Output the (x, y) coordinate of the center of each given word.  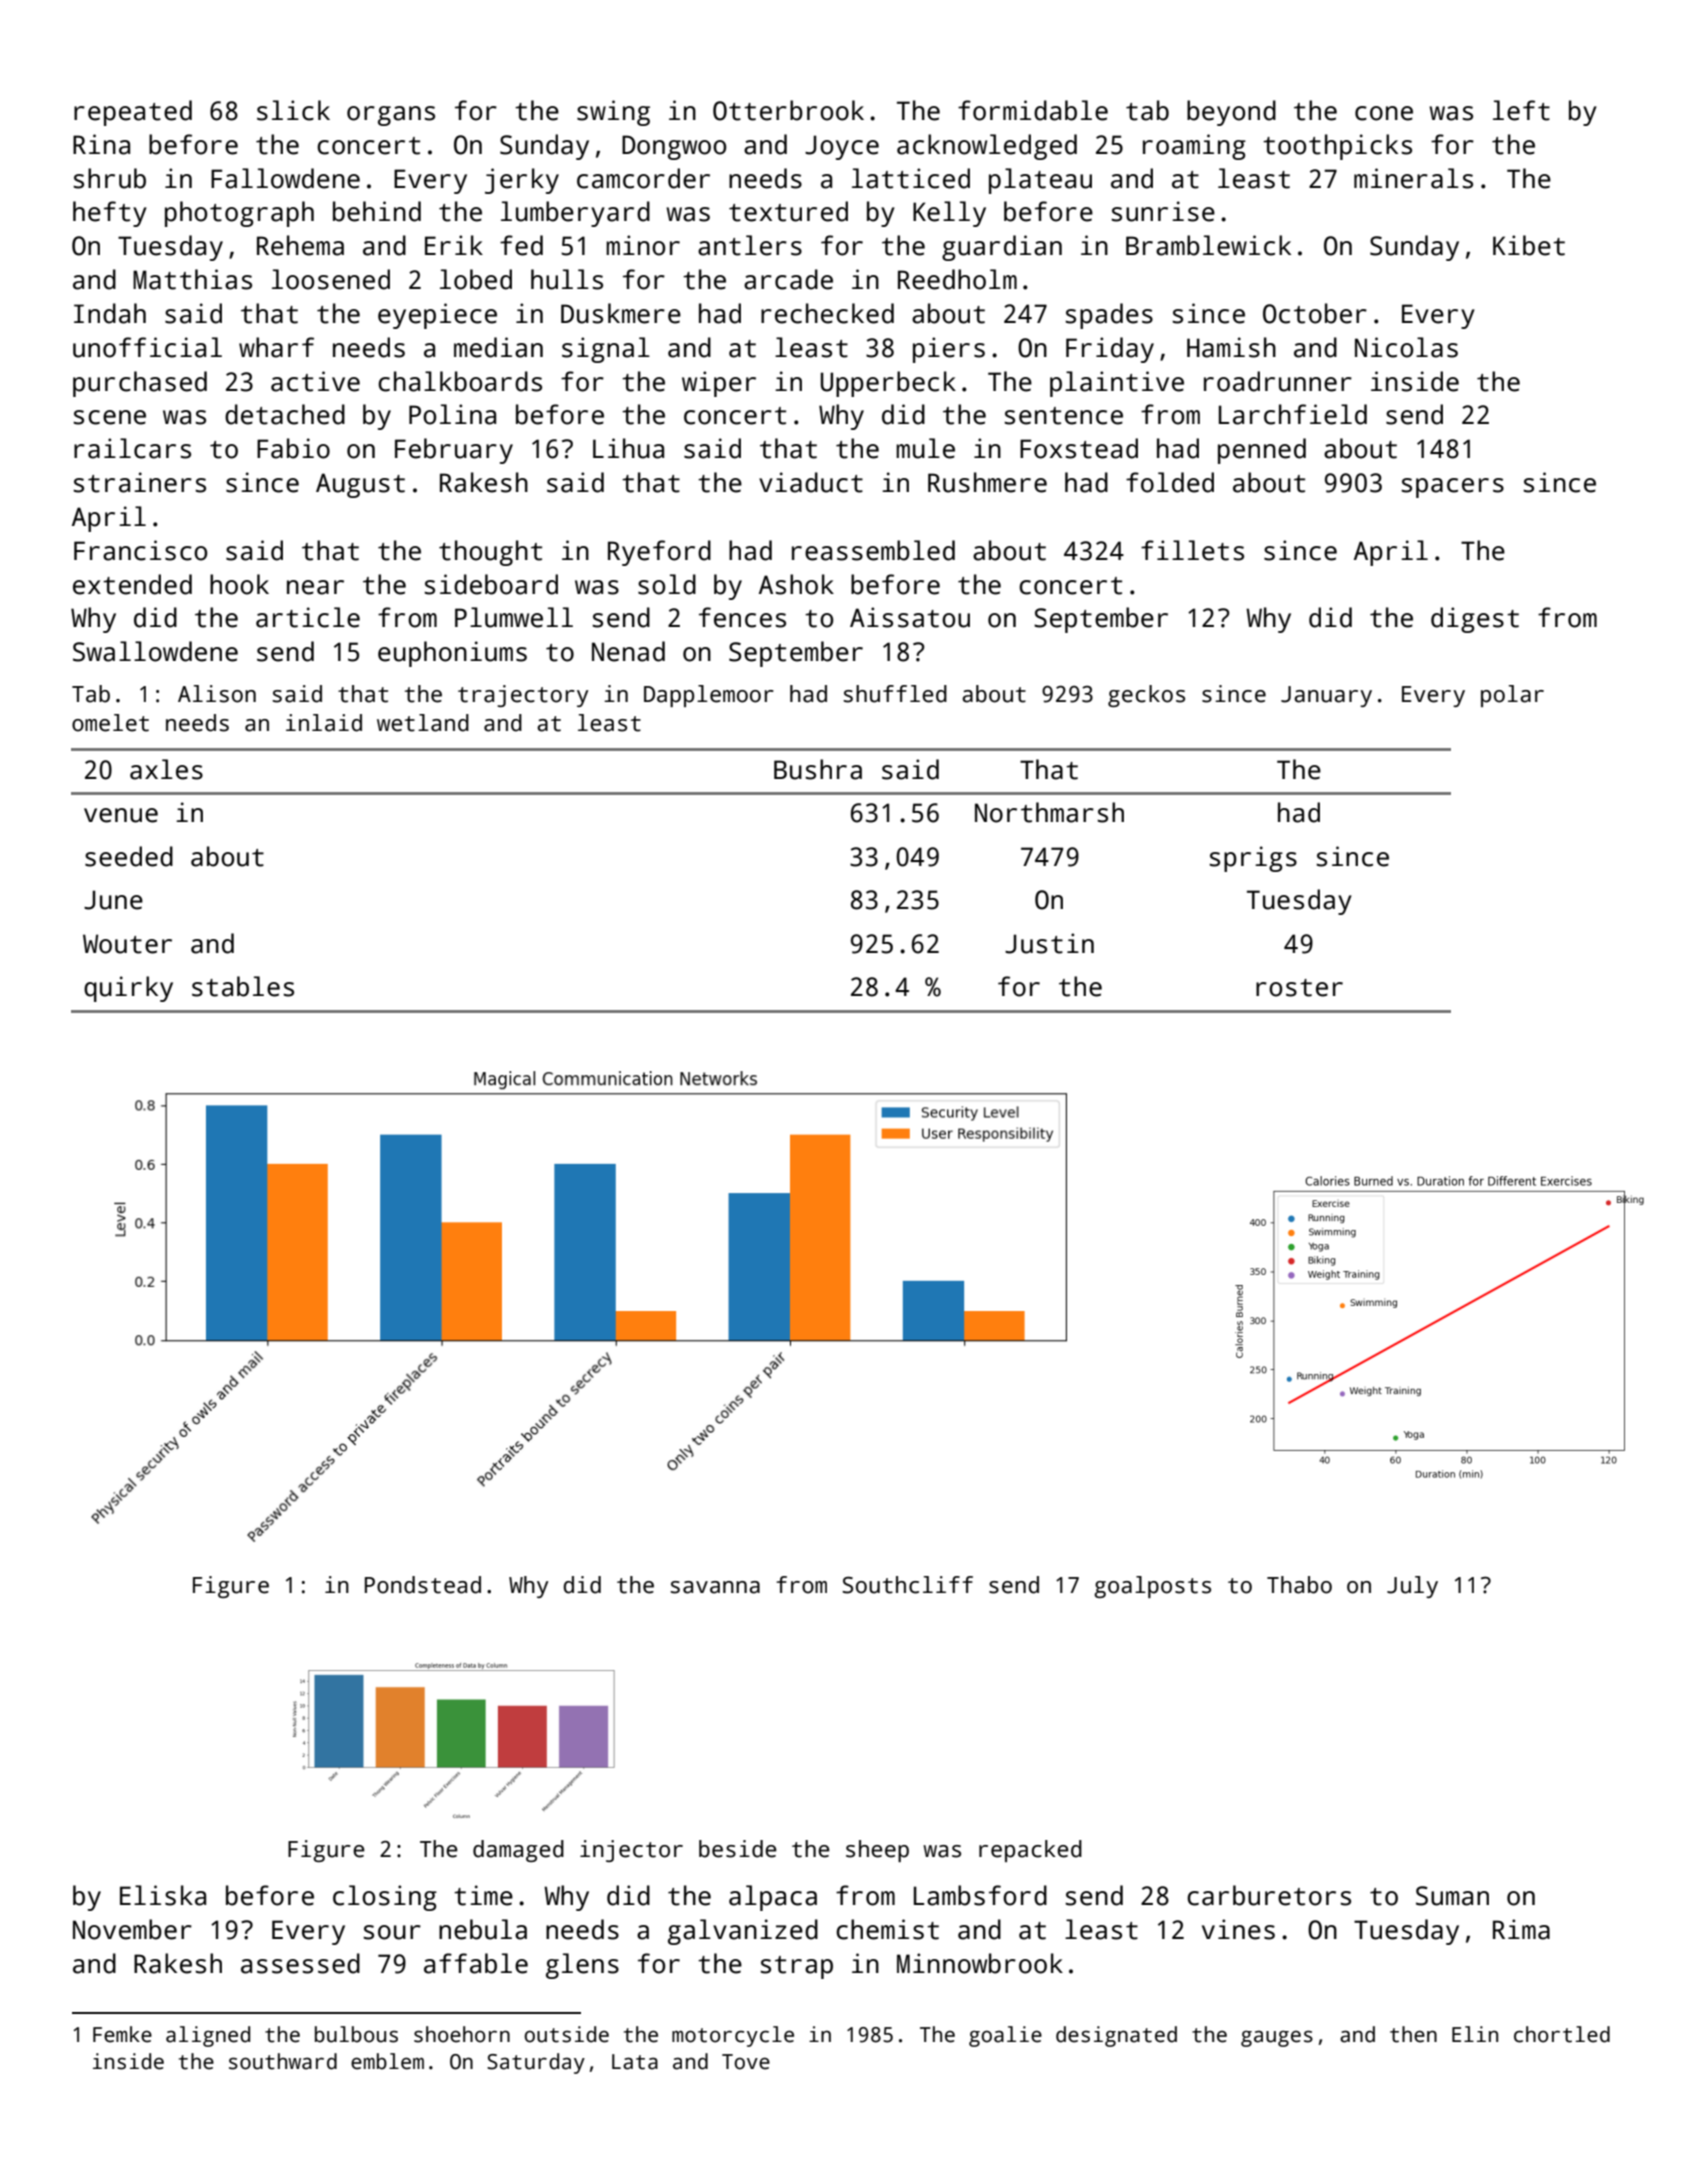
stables (243, 986)
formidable (1033, 110)
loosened (331, 279)
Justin (1049, 943)
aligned (208, 2036)
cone (1384, 113)
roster (1299, 988)
